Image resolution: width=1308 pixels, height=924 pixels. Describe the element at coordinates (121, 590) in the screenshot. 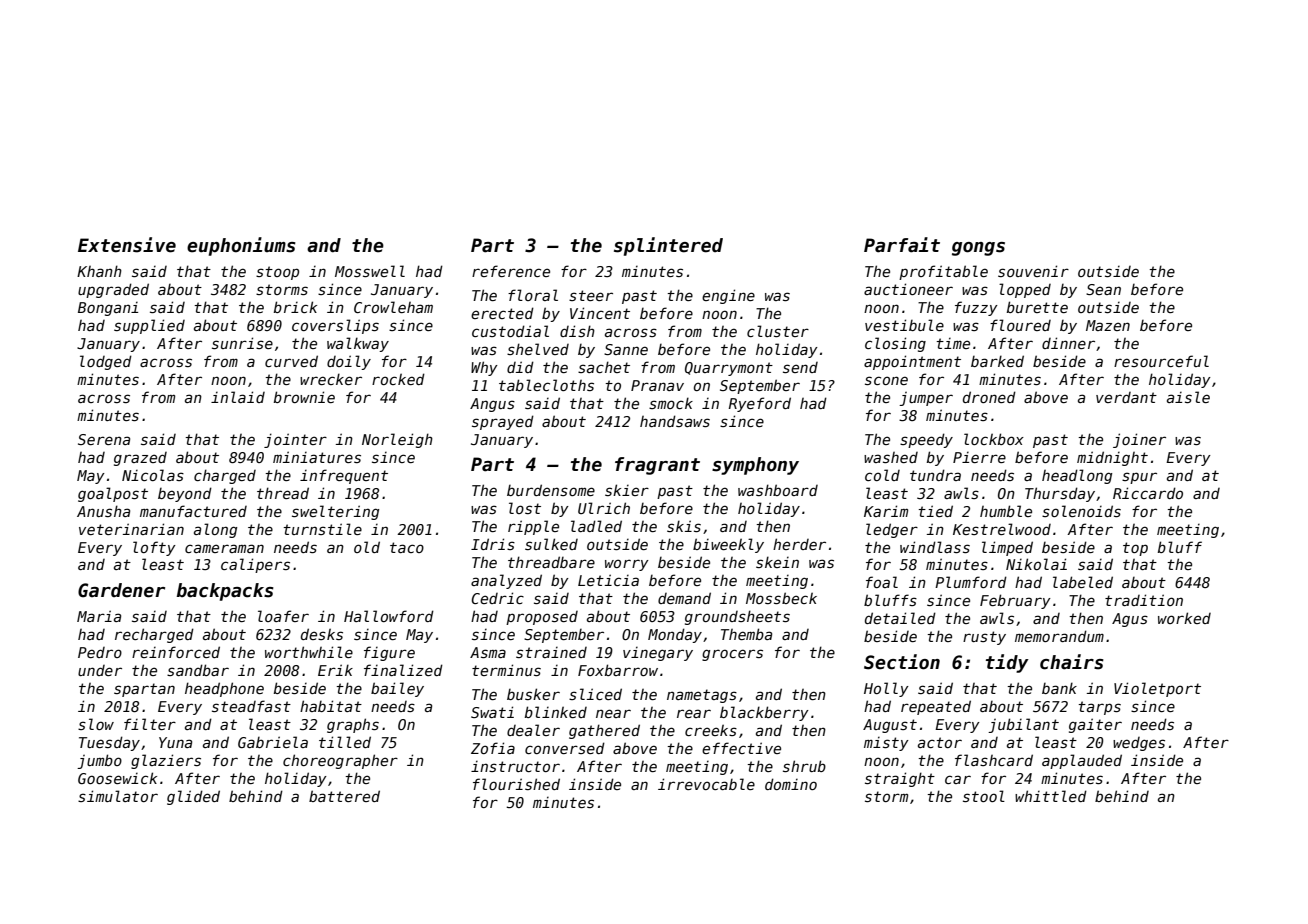

I see `Gardener` at that location.
